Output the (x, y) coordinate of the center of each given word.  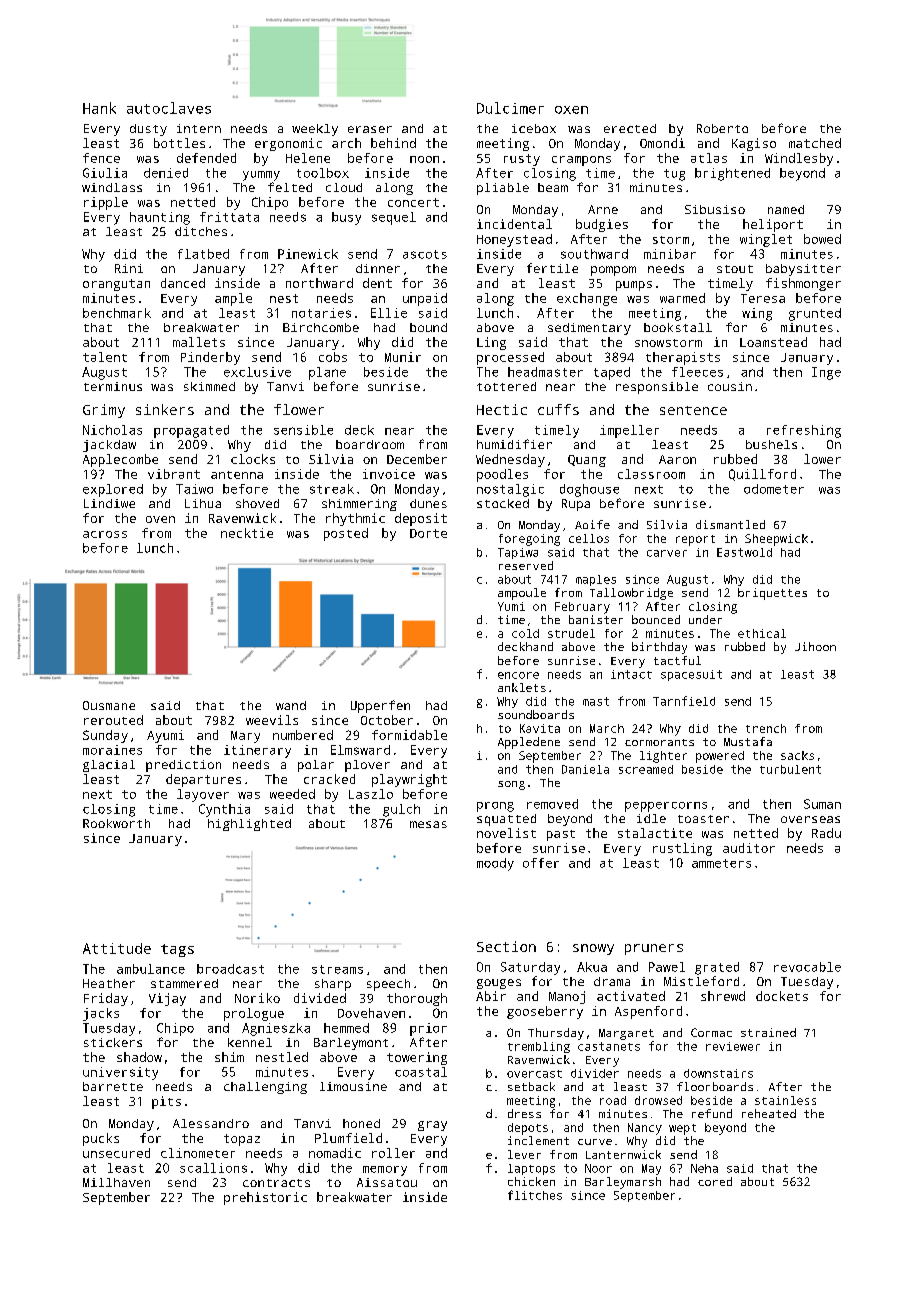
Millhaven (116, 1182)
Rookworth (116, 823)
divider (595, 1073)
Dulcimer (510, 108)
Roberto (722, 128)
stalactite (655, 833)
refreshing (804, 431)
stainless (785, 1100)
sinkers (165, 409)
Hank (99, 108)
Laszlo (371, 794)
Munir (403, 357)
